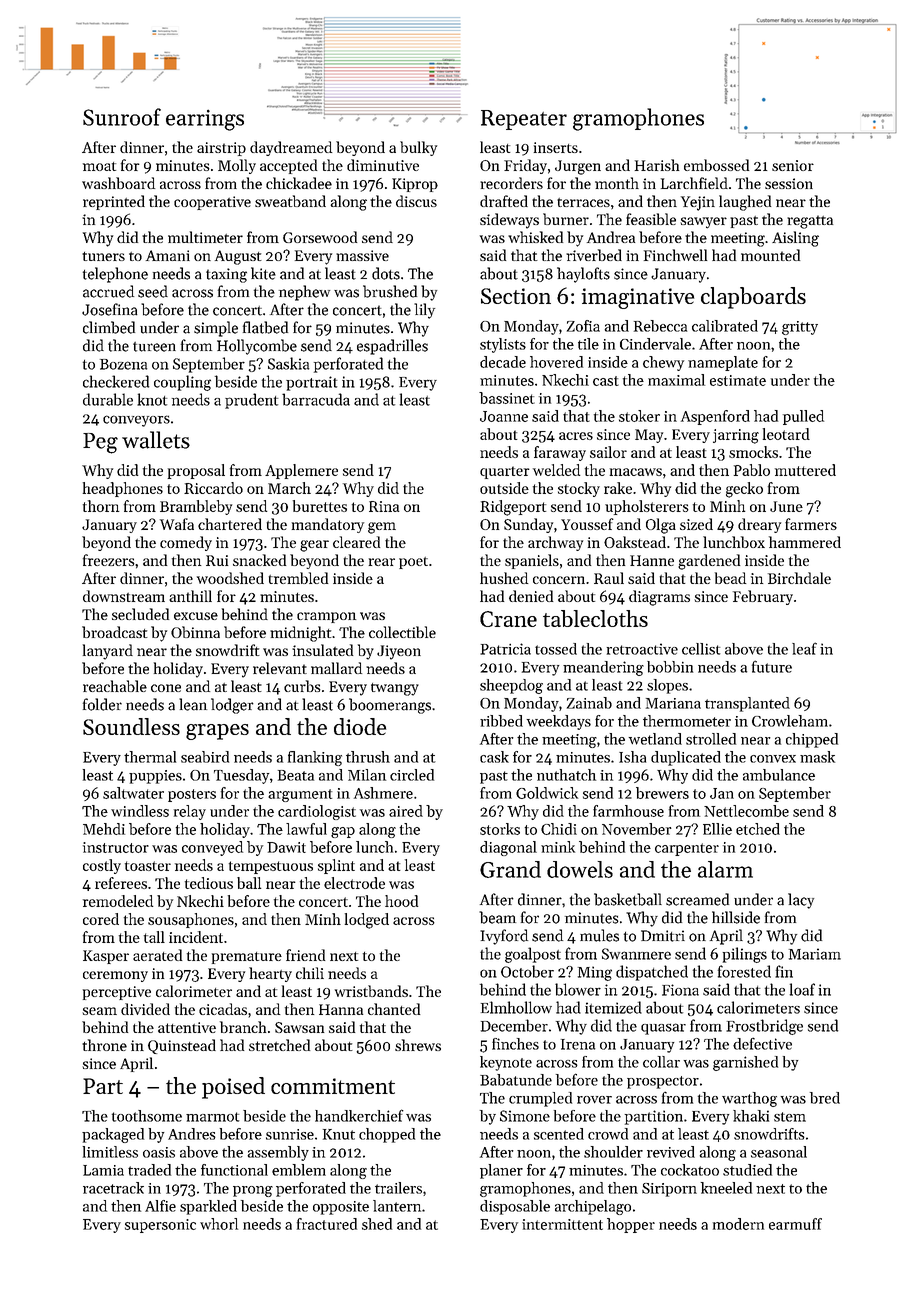 The image size is (924, 1308). What do you see at coordinates (371, 991) in the page?
I see `wristbands` at bounding box center [371, 991].
